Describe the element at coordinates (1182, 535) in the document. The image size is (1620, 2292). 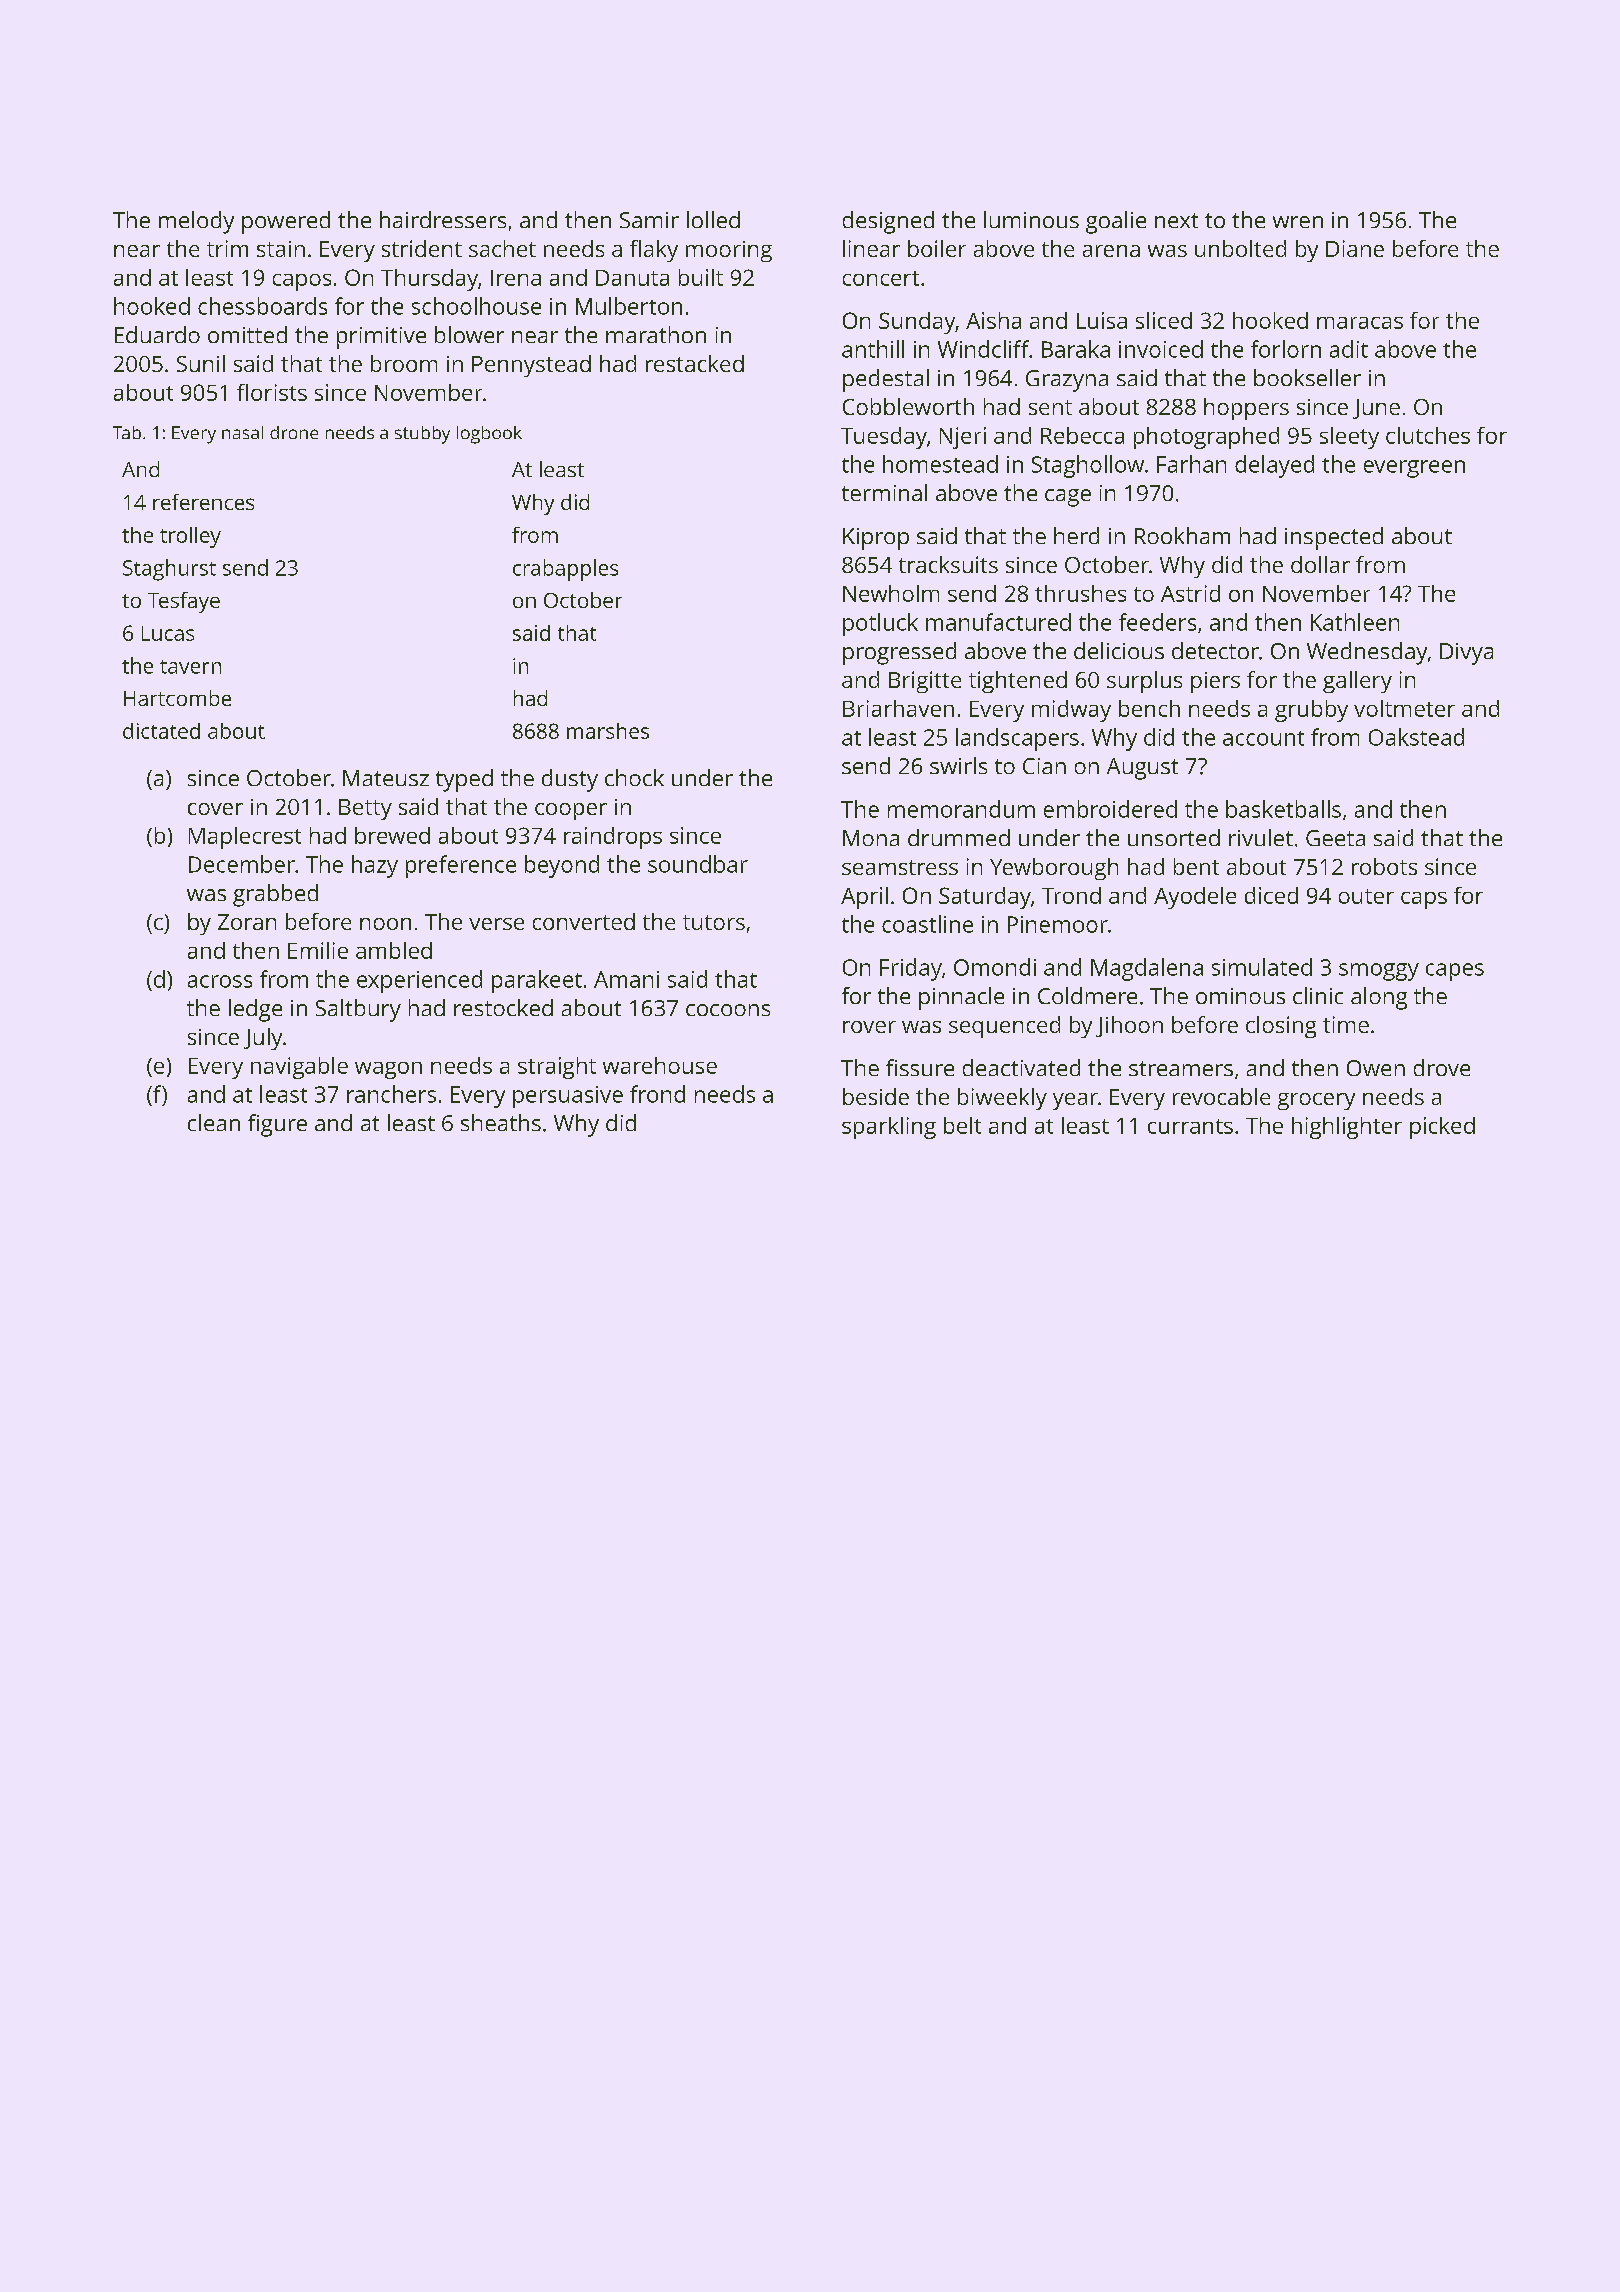
I see `Rookham` at that location.
